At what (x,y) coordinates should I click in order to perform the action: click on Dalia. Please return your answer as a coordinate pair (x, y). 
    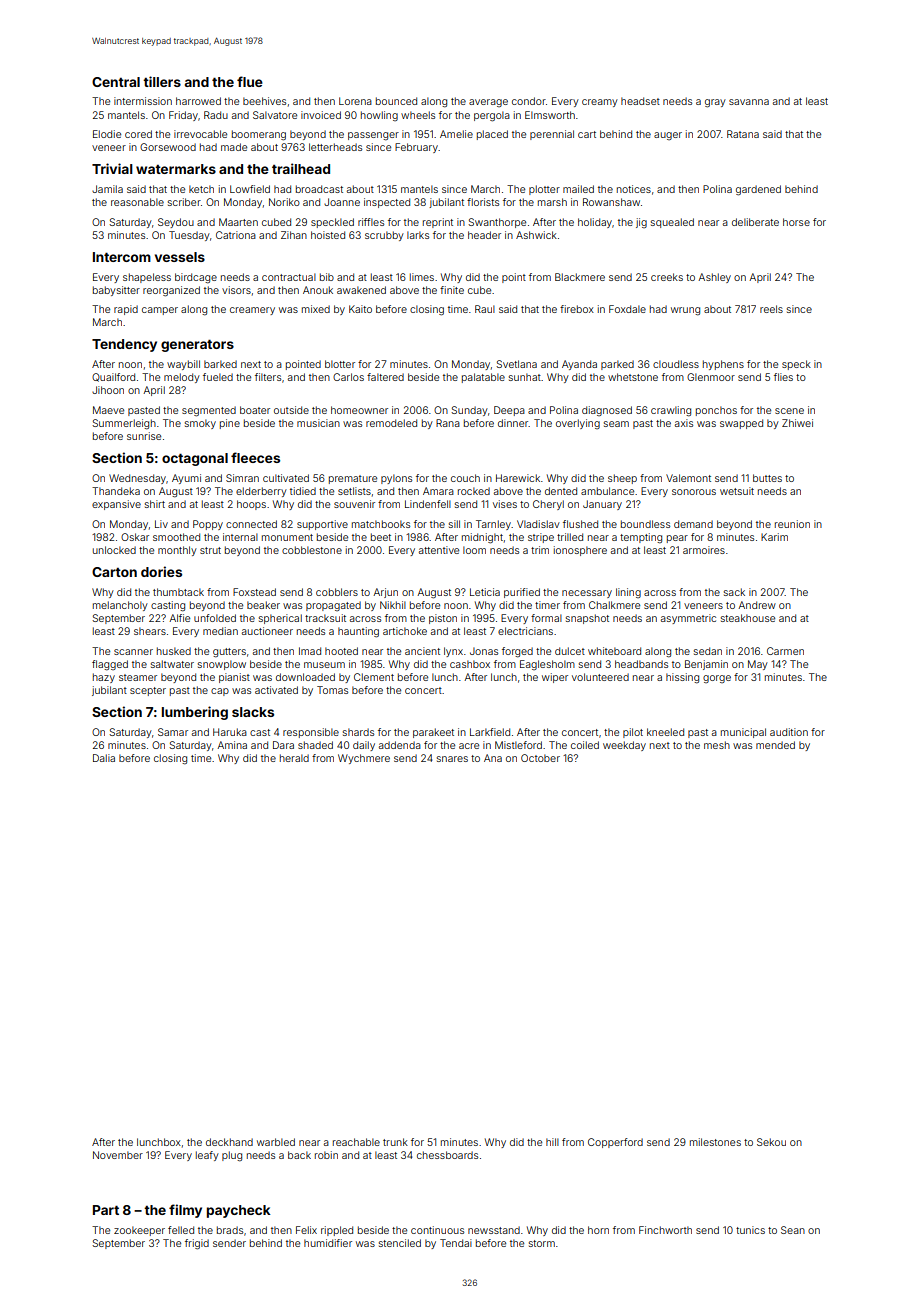
    Looking at the image, I should click on (104, 758).
